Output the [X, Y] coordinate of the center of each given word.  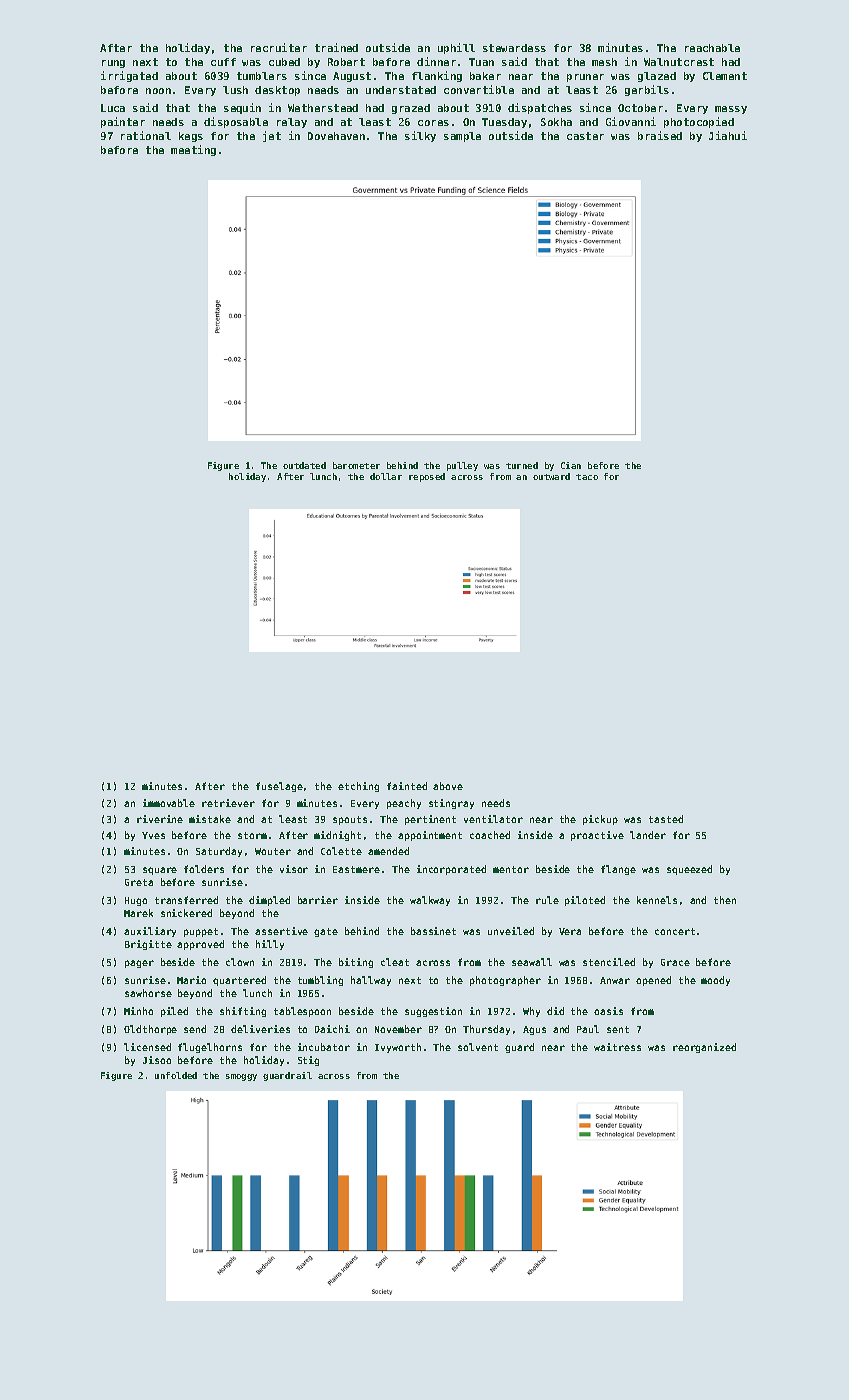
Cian [571, 465]
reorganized [704, 1048]
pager [139, 964]
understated [401, 90]
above [448, 786]
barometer [356, 465]
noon [158, 91]
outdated [304, 465]
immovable [169, 803]
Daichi [332, 1029]
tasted [666, 819]
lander [648, 835]
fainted [407, 786]
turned [522, 465]
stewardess [514, 48]
